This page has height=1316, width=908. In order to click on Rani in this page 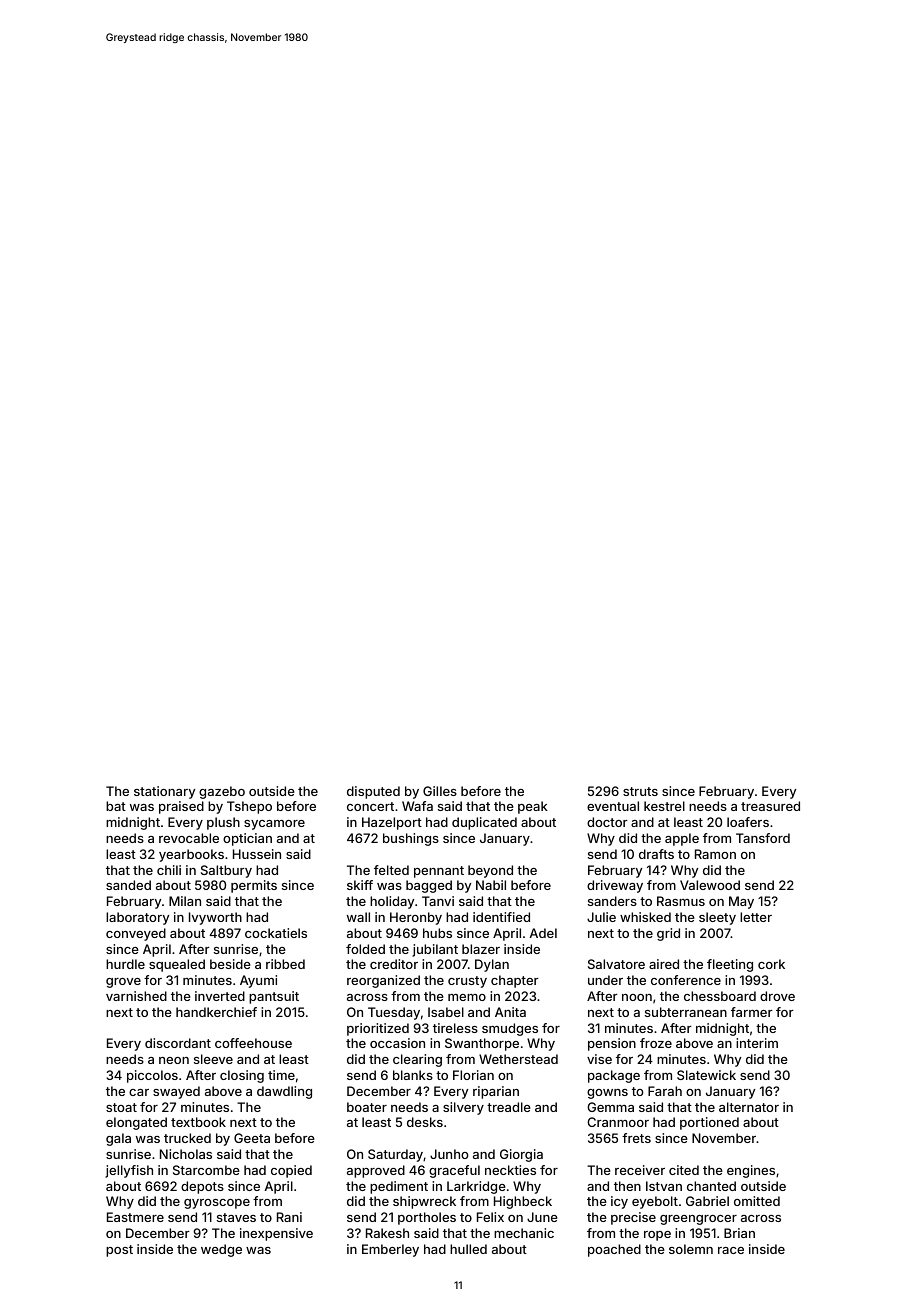, I will do `click(289, 1217)`.
